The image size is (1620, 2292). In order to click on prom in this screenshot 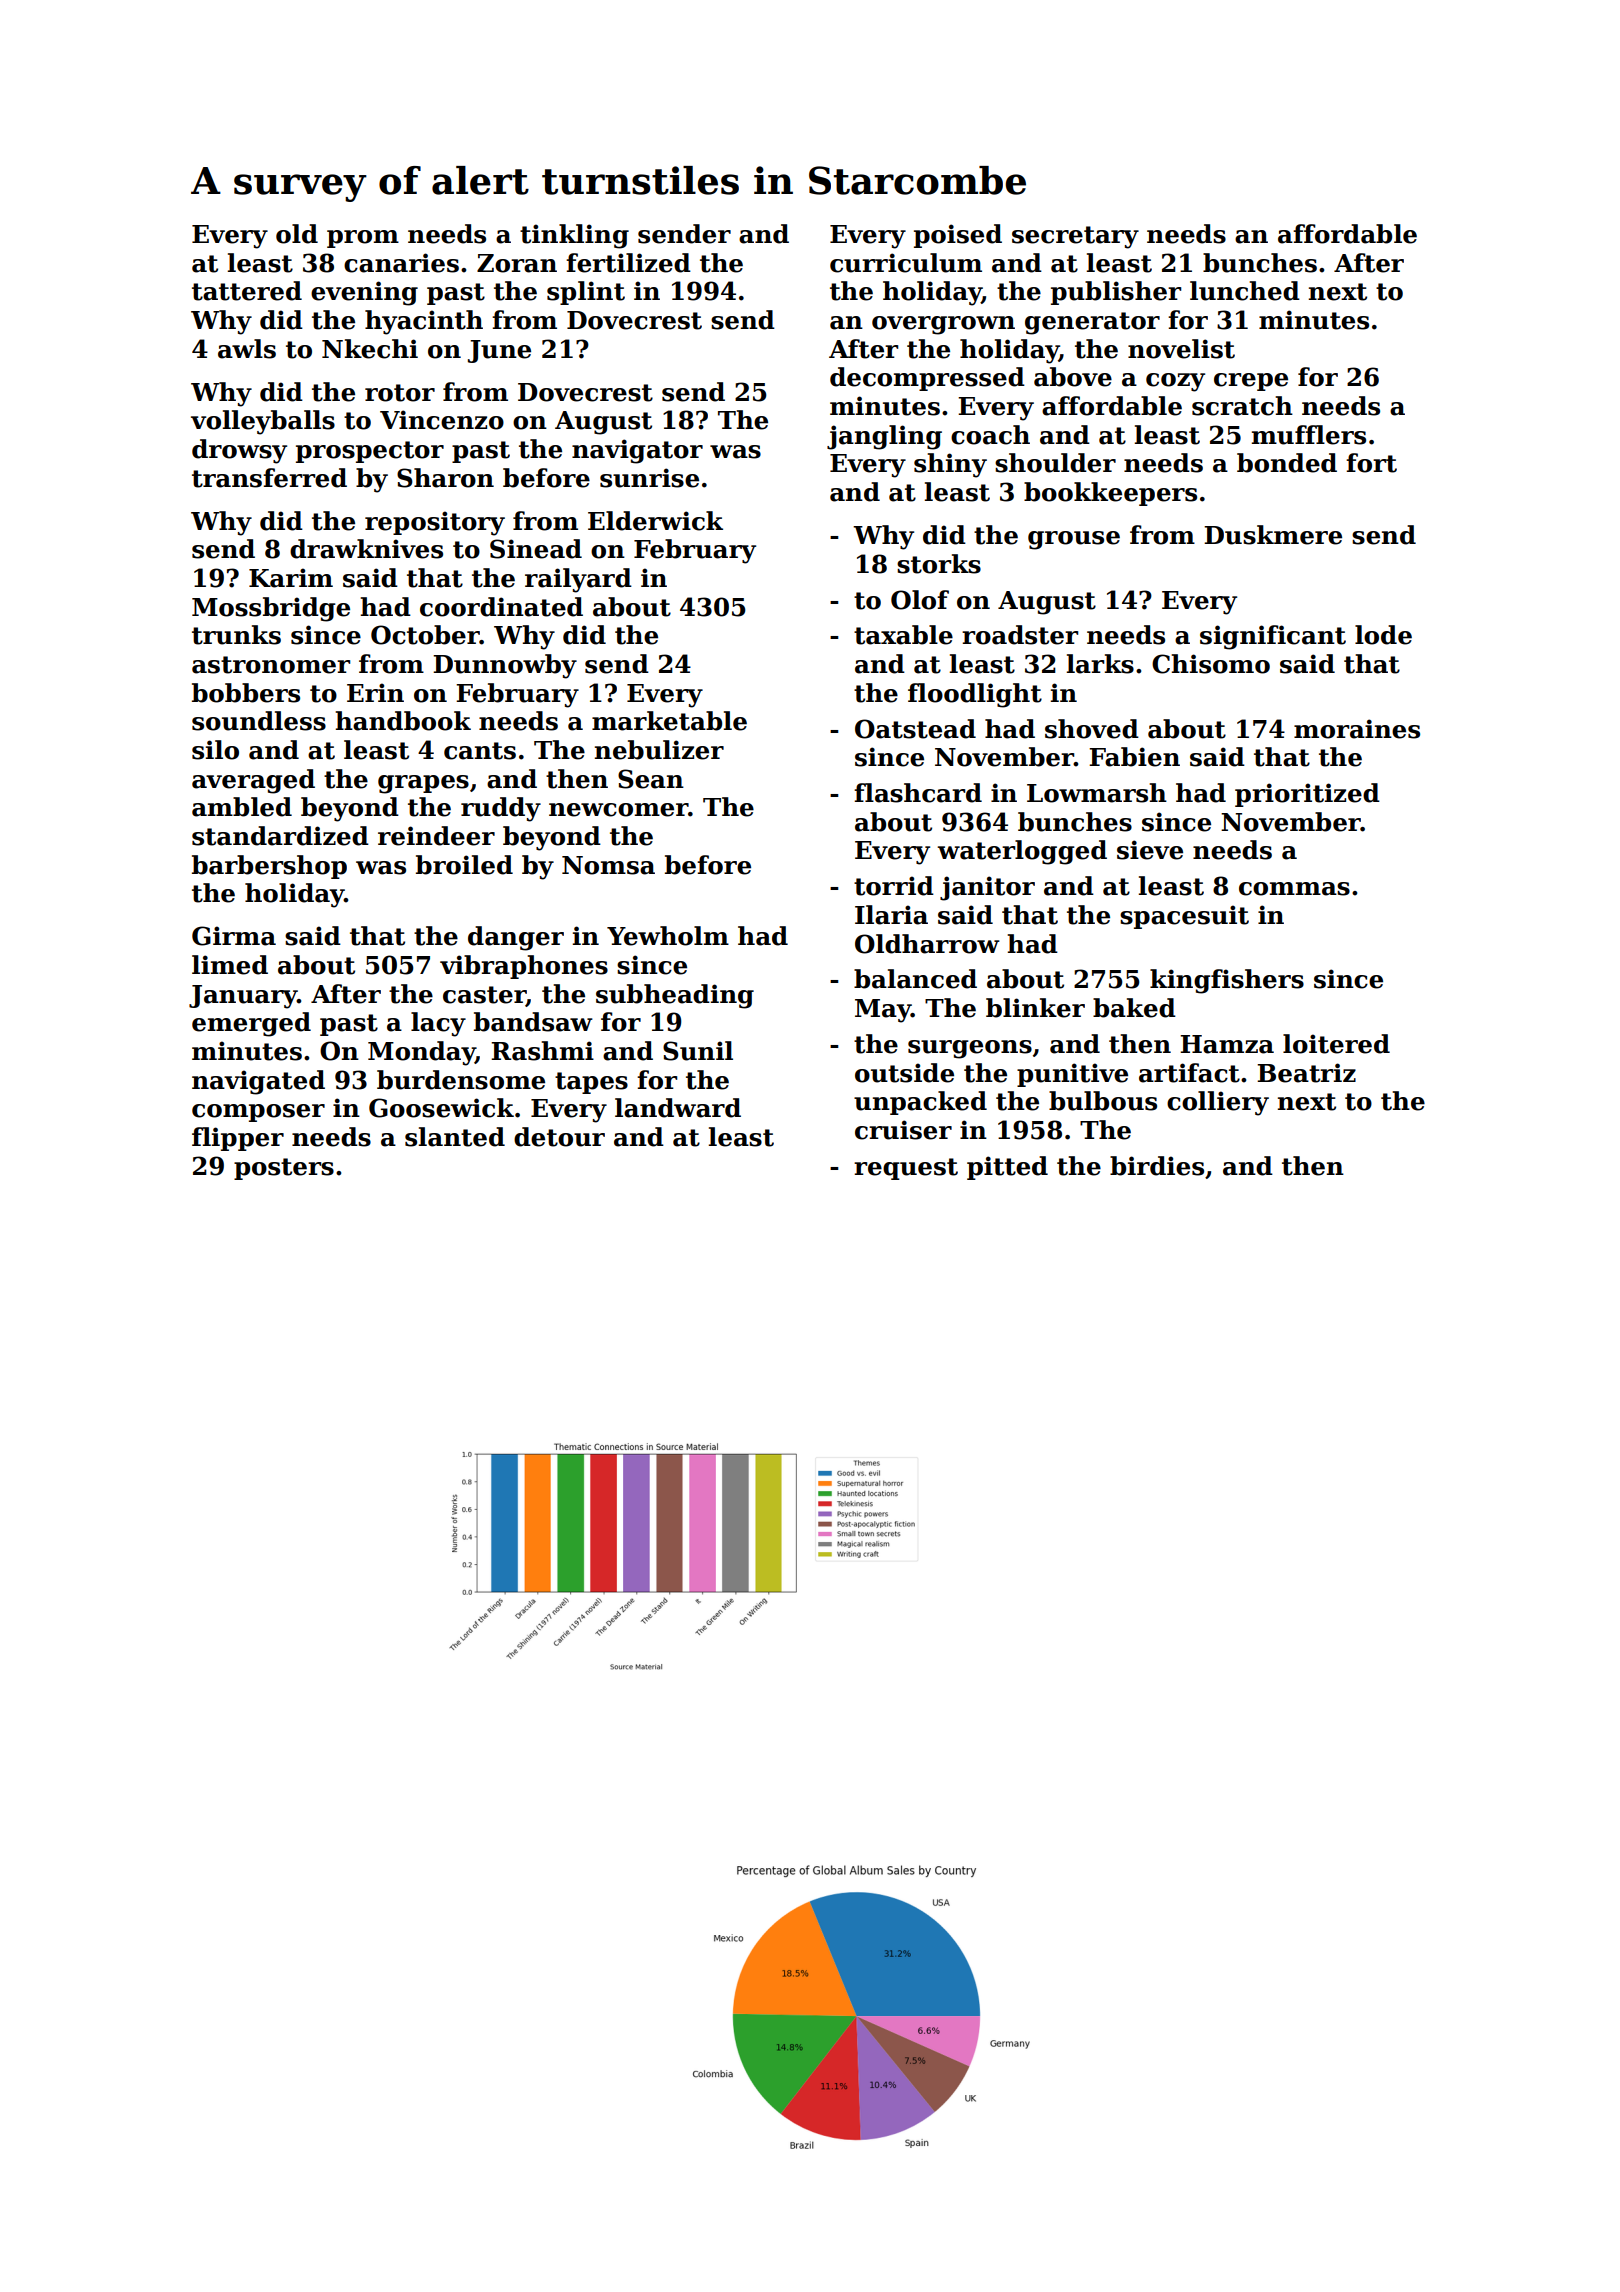, I will do `click(363, 239)`.
